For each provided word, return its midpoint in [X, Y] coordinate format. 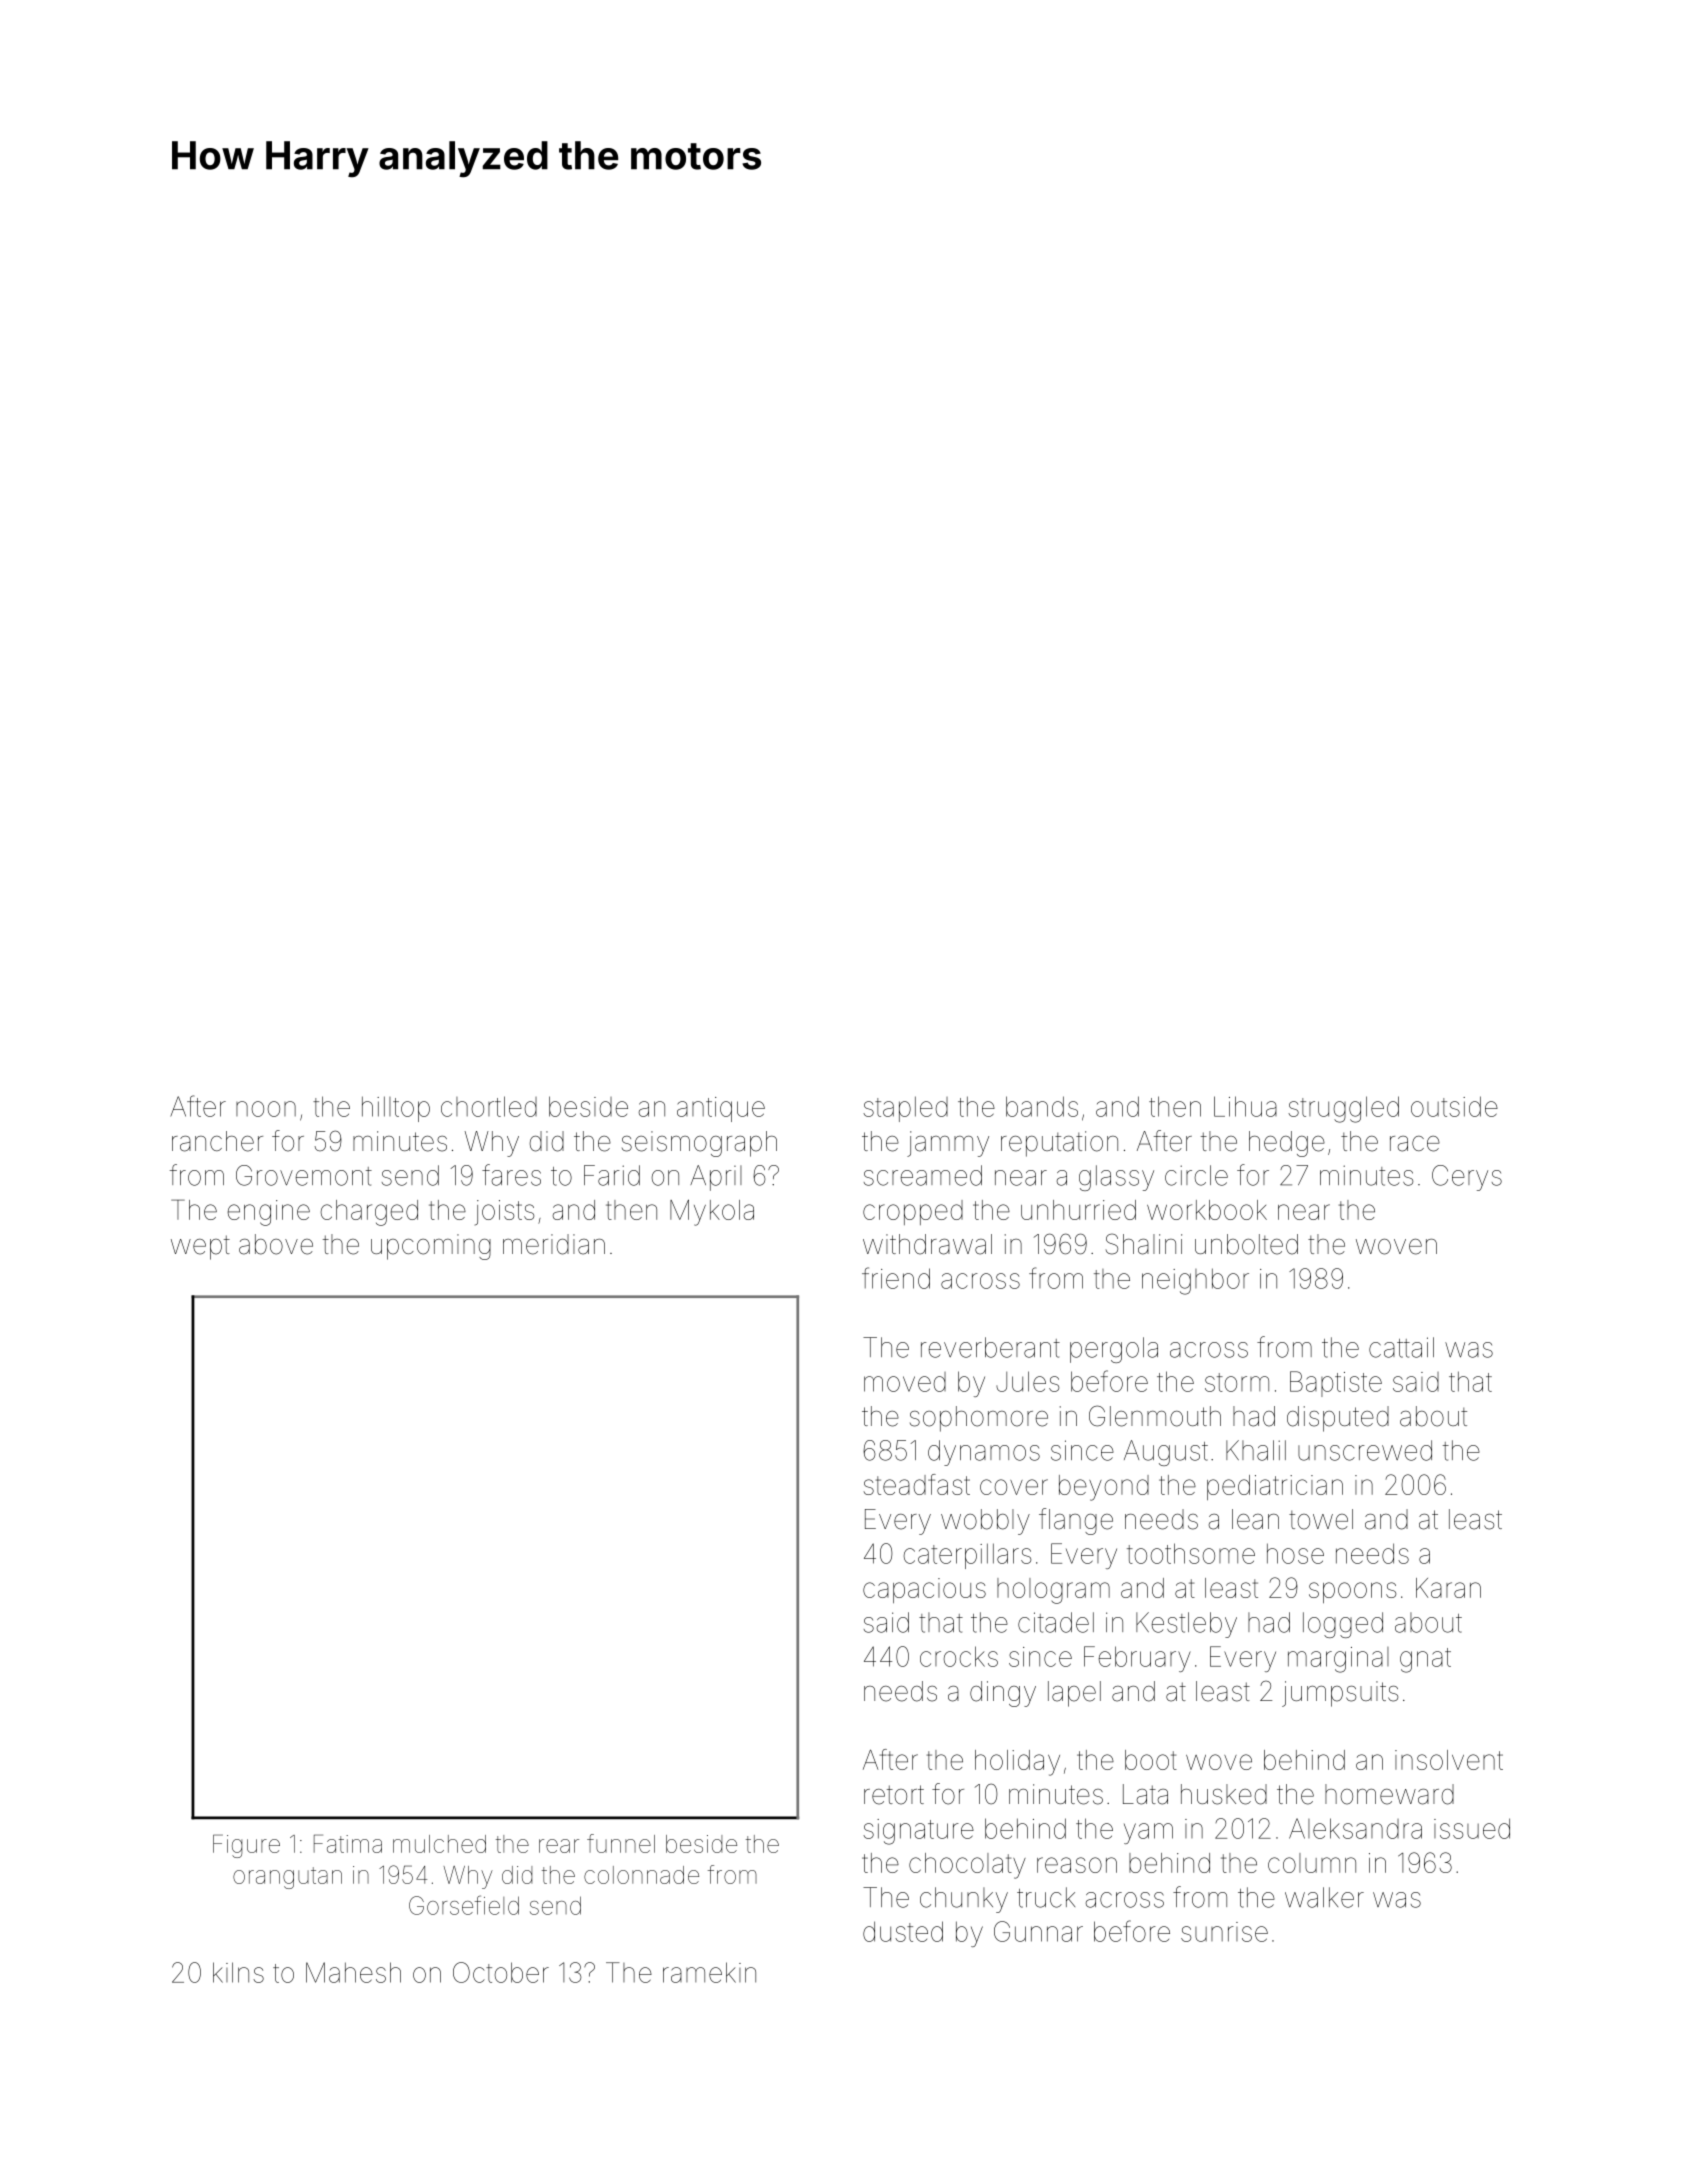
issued [1472, 1828]
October [501, 1972]
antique [721, 1109]
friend [896, 1278]
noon [266, 1109]
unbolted [1246, 1244]
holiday [1017, 1763]
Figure [246, 1846]
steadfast [916, 1484]
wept [200, 1247]
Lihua [1245, 1106]
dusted [903, 1931]
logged [1343, 1625]
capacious [924, 1590]
